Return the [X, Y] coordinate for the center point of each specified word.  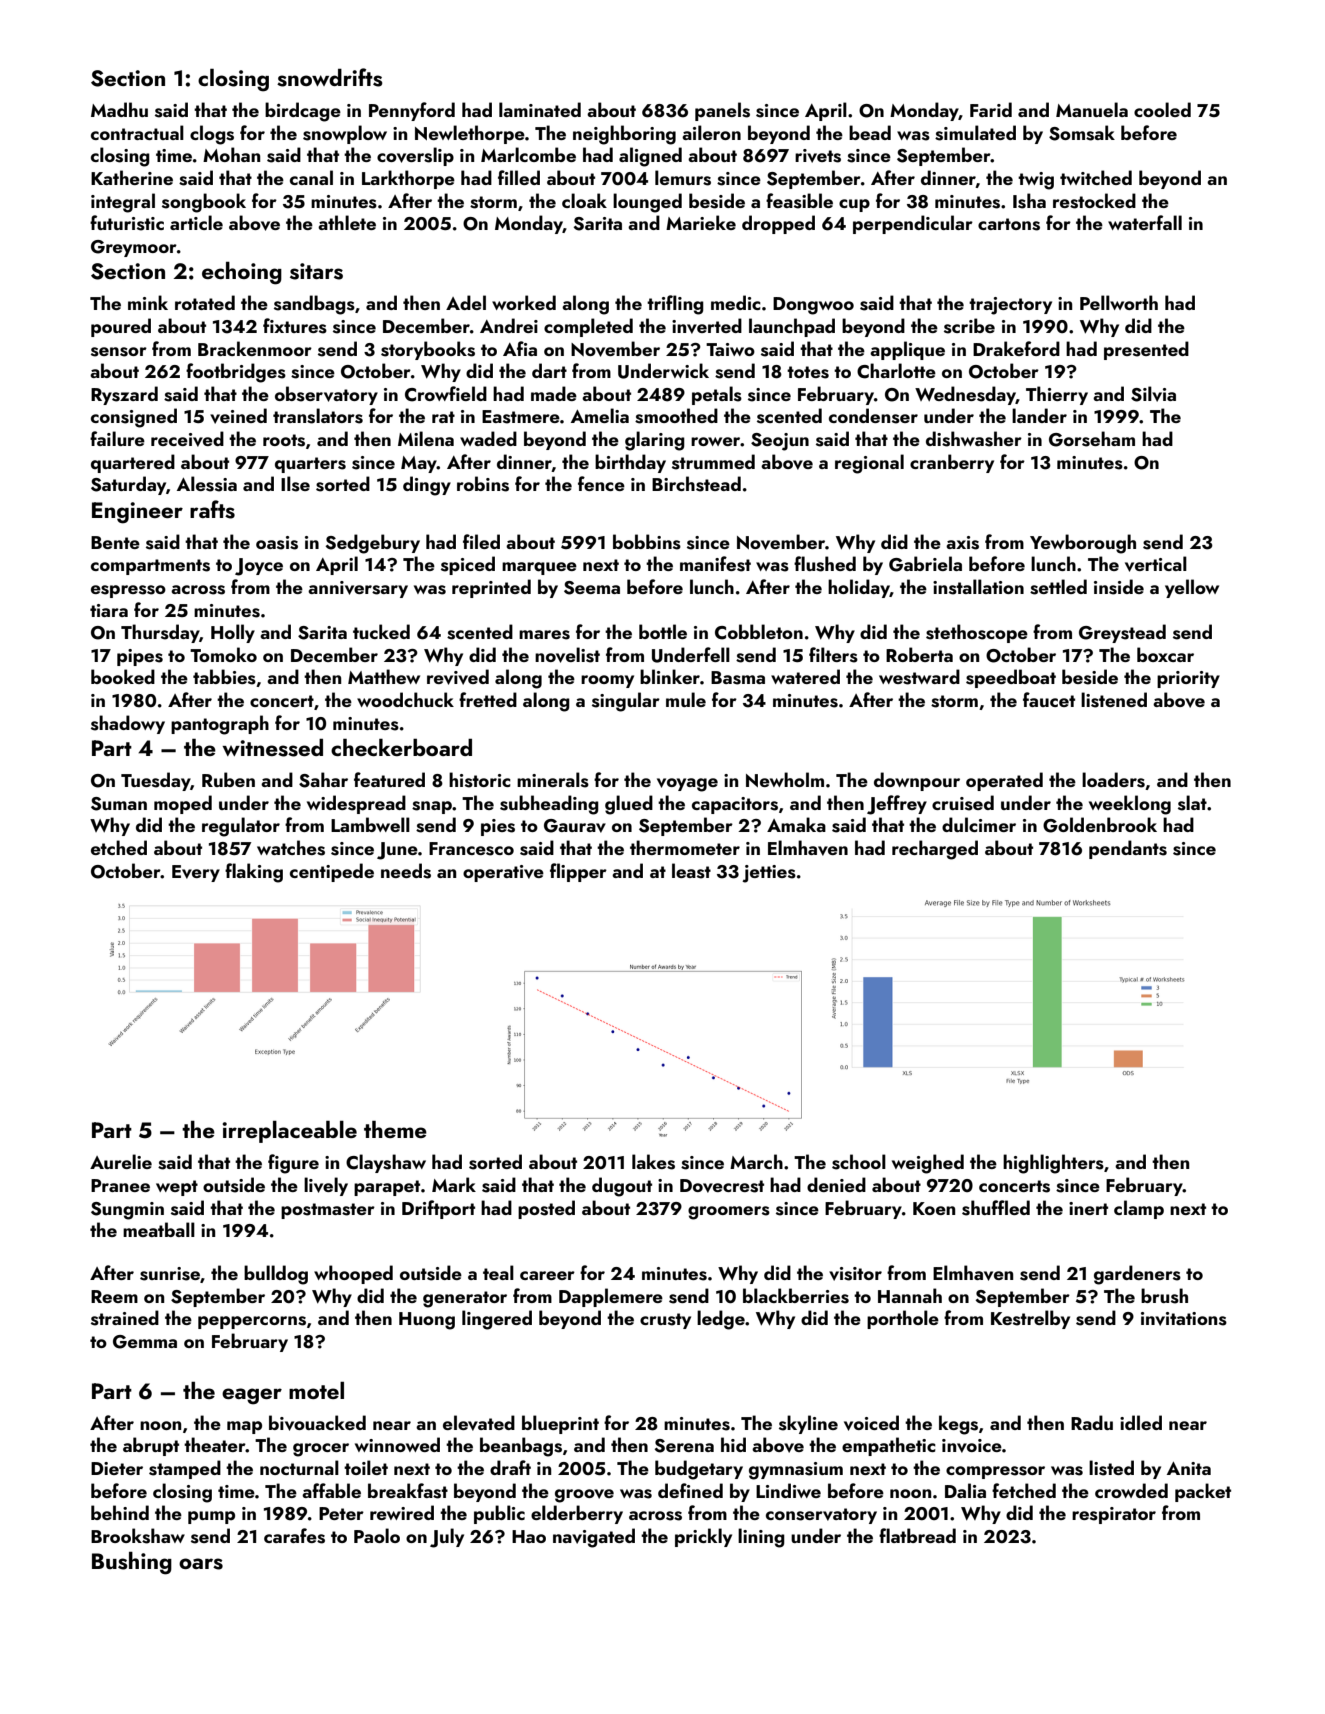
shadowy [128, 724]
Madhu [119, 109]
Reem [114, 1296]
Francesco [471, 849]
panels [722, 111]
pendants [1128, 849]
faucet [1049, 699]
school [859, 1162]
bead [870, 132]
